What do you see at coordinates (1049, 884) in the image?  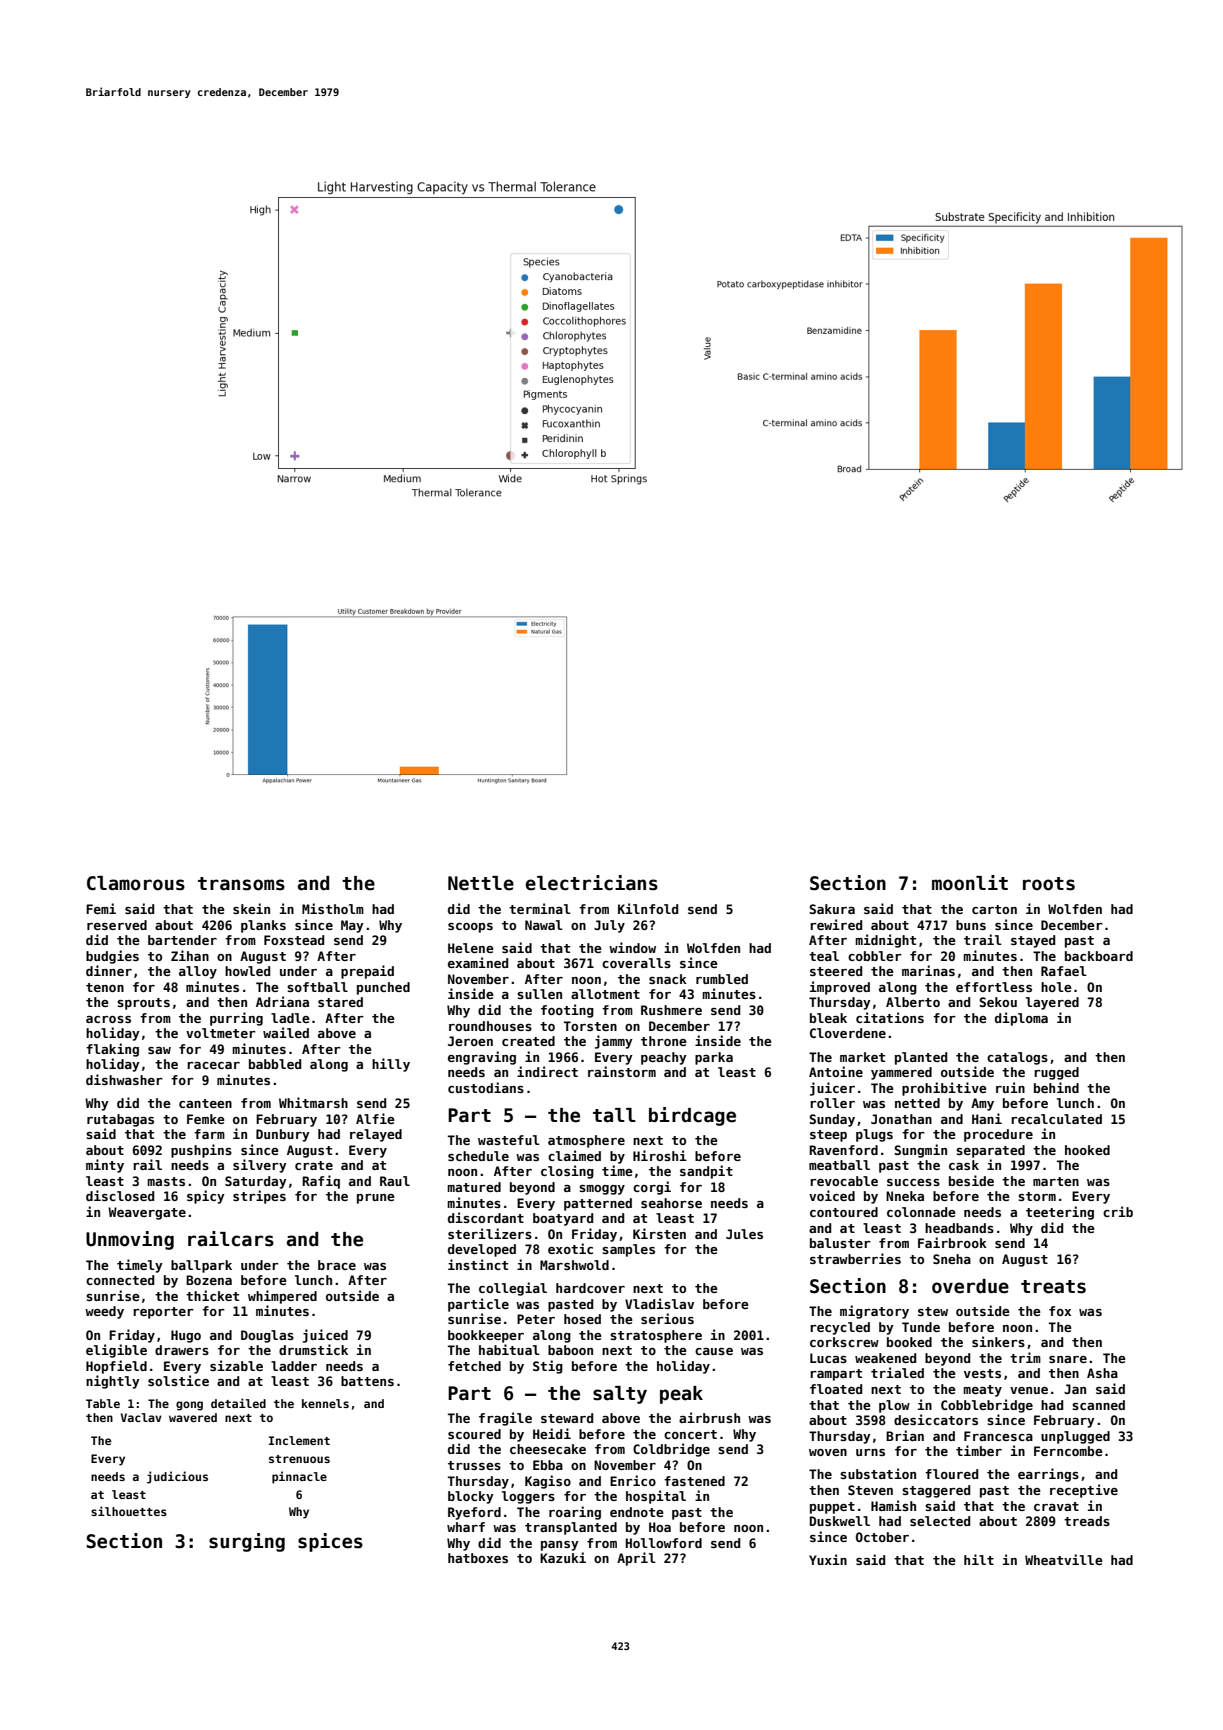 I see `roots` at bounding box center [1049, 884].
